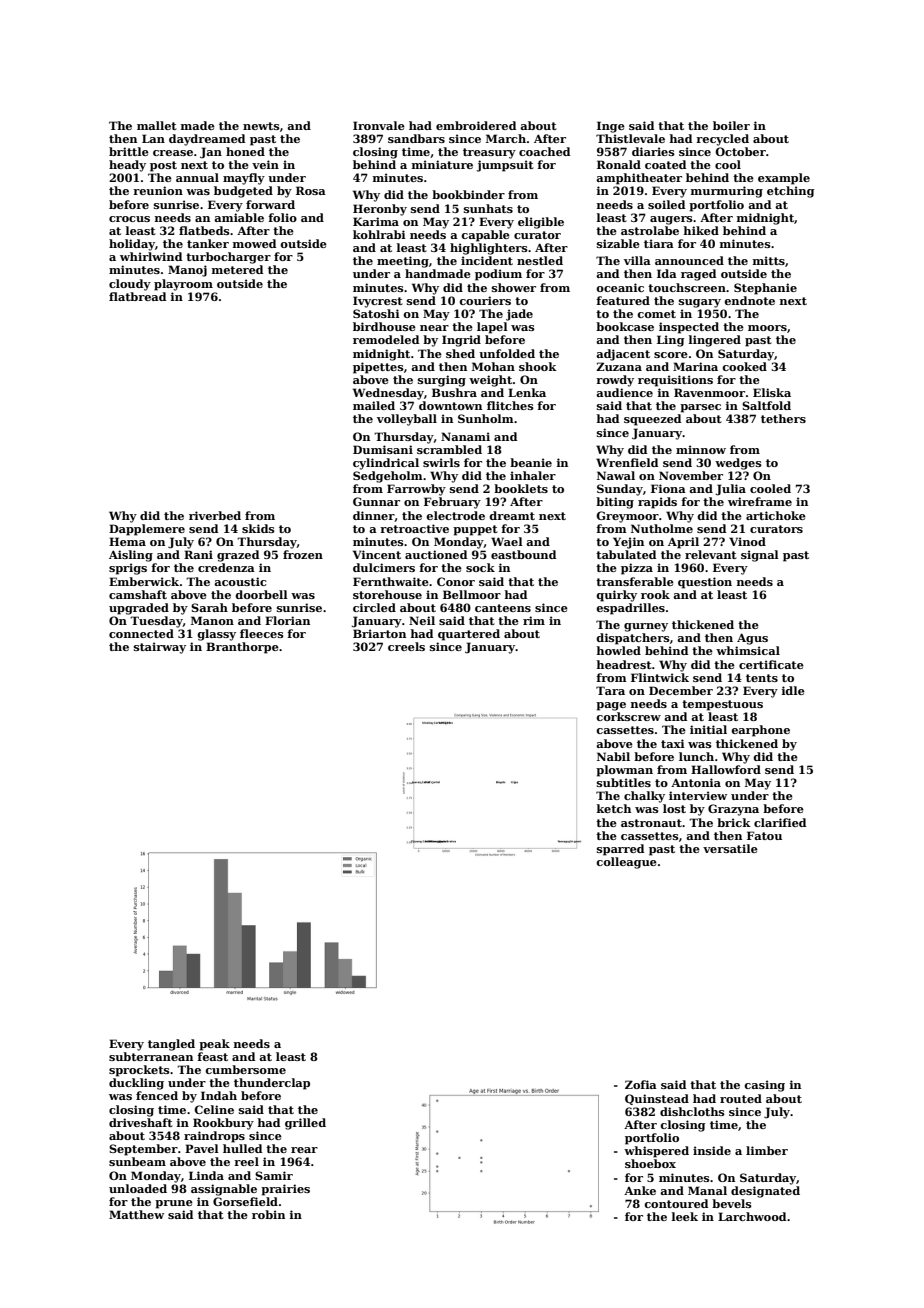  I want to click on coached, so click(544, 151).
